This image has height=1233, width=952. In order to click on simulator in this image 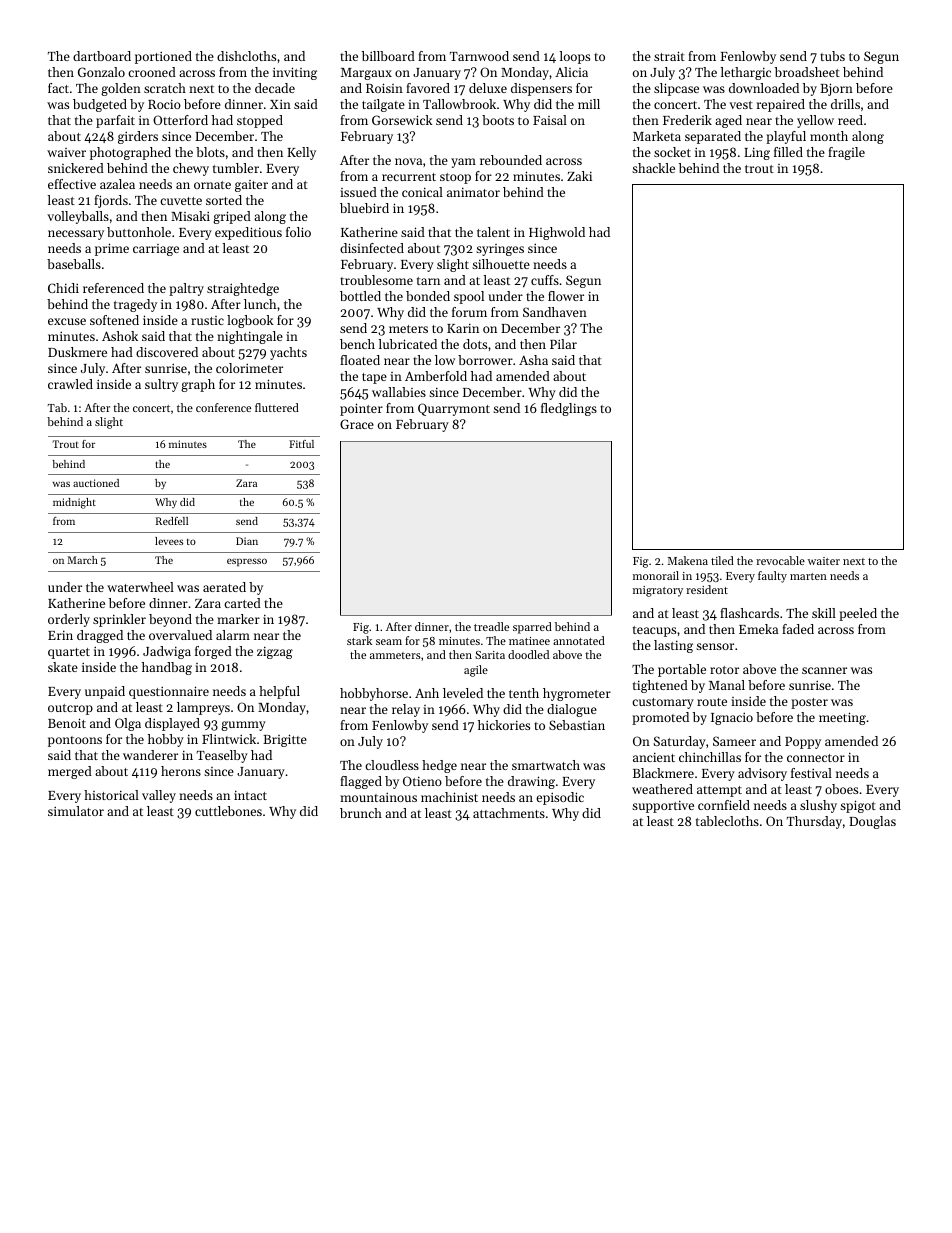, I will do `click(76, 811)`.
